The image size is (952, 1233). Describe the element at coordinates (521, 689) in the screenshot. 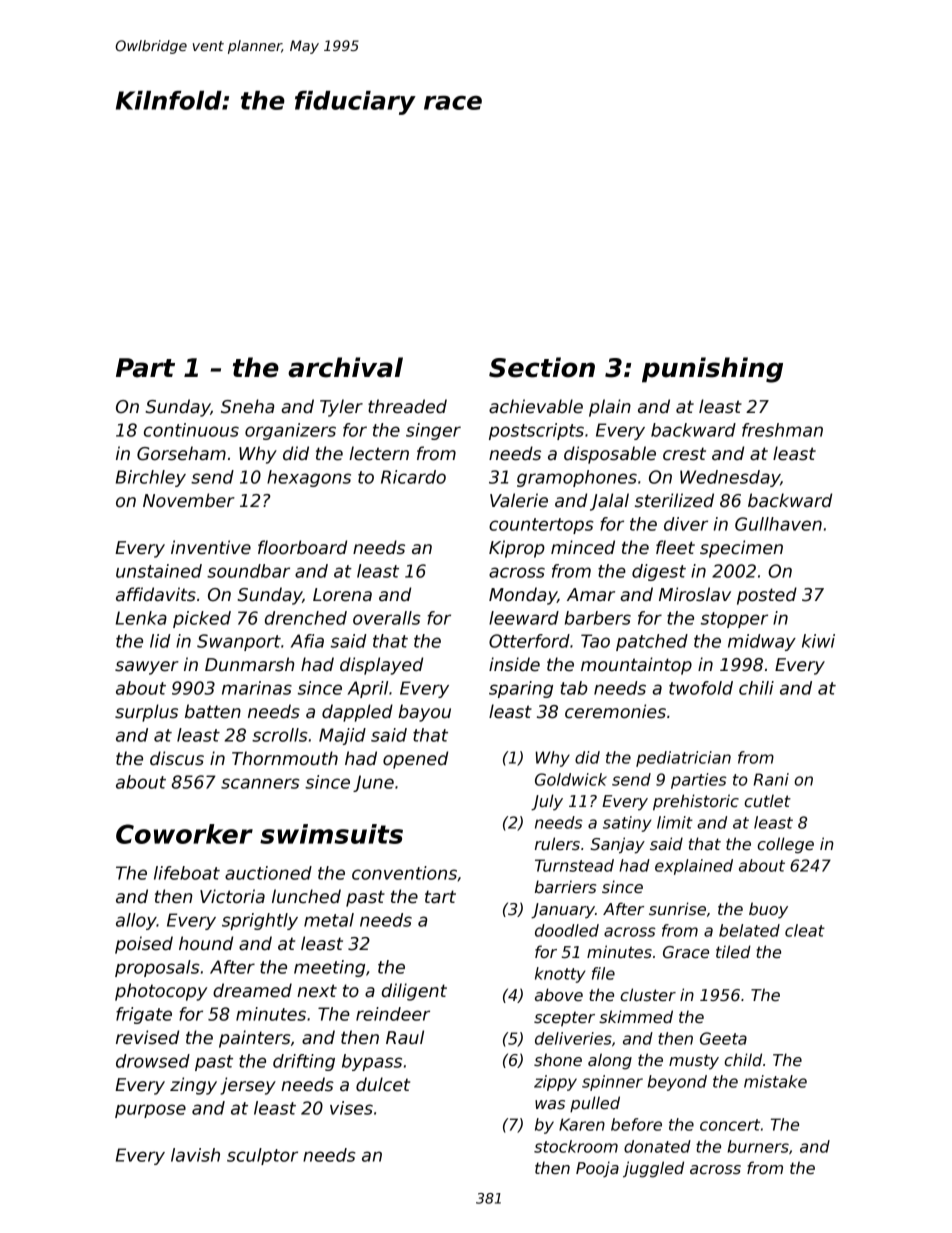

I see `sparing` at that location.
